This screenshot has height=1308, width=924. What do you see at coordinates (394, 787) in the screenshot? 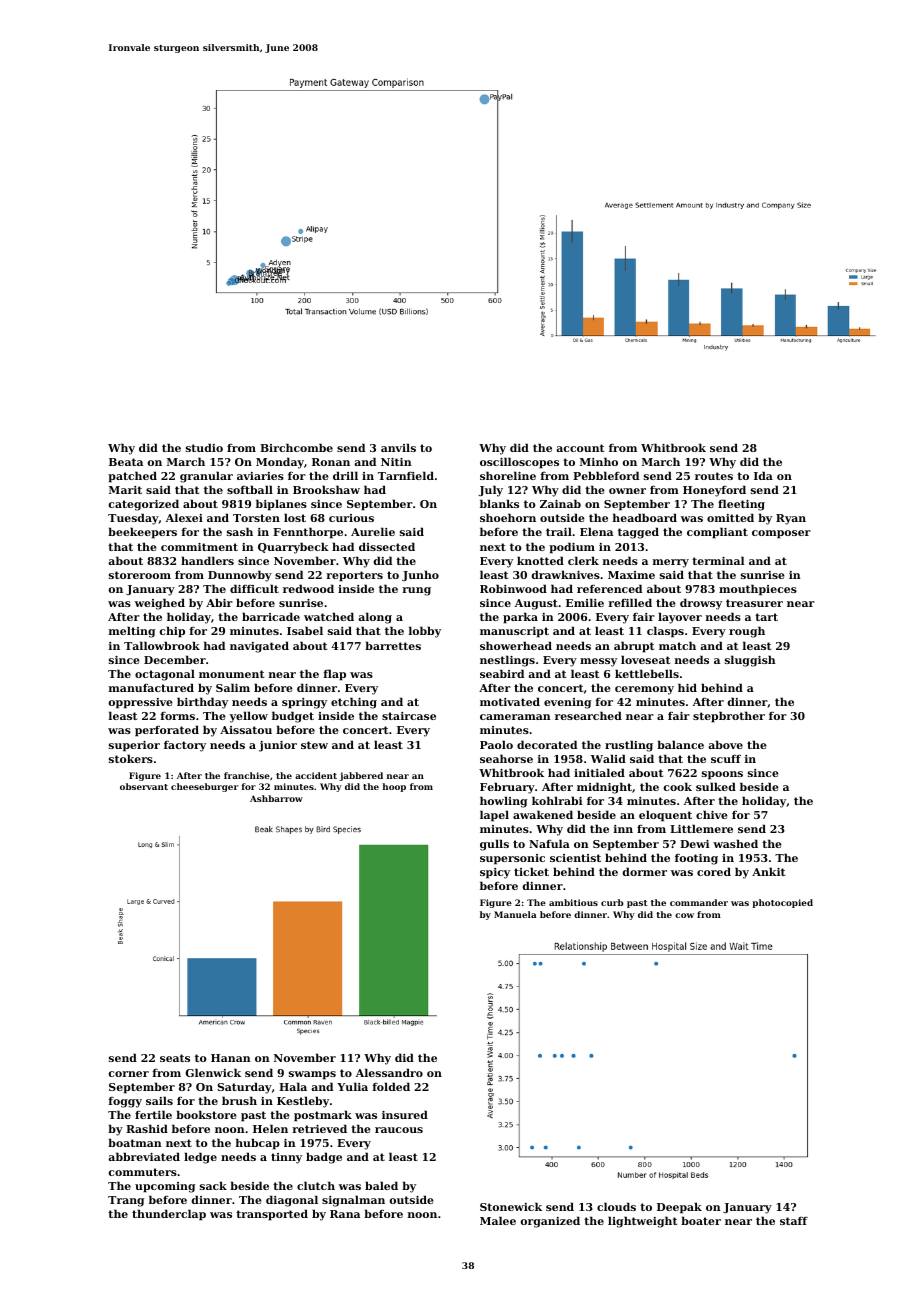
I see `hoop` at bounding box center [394, 787].
